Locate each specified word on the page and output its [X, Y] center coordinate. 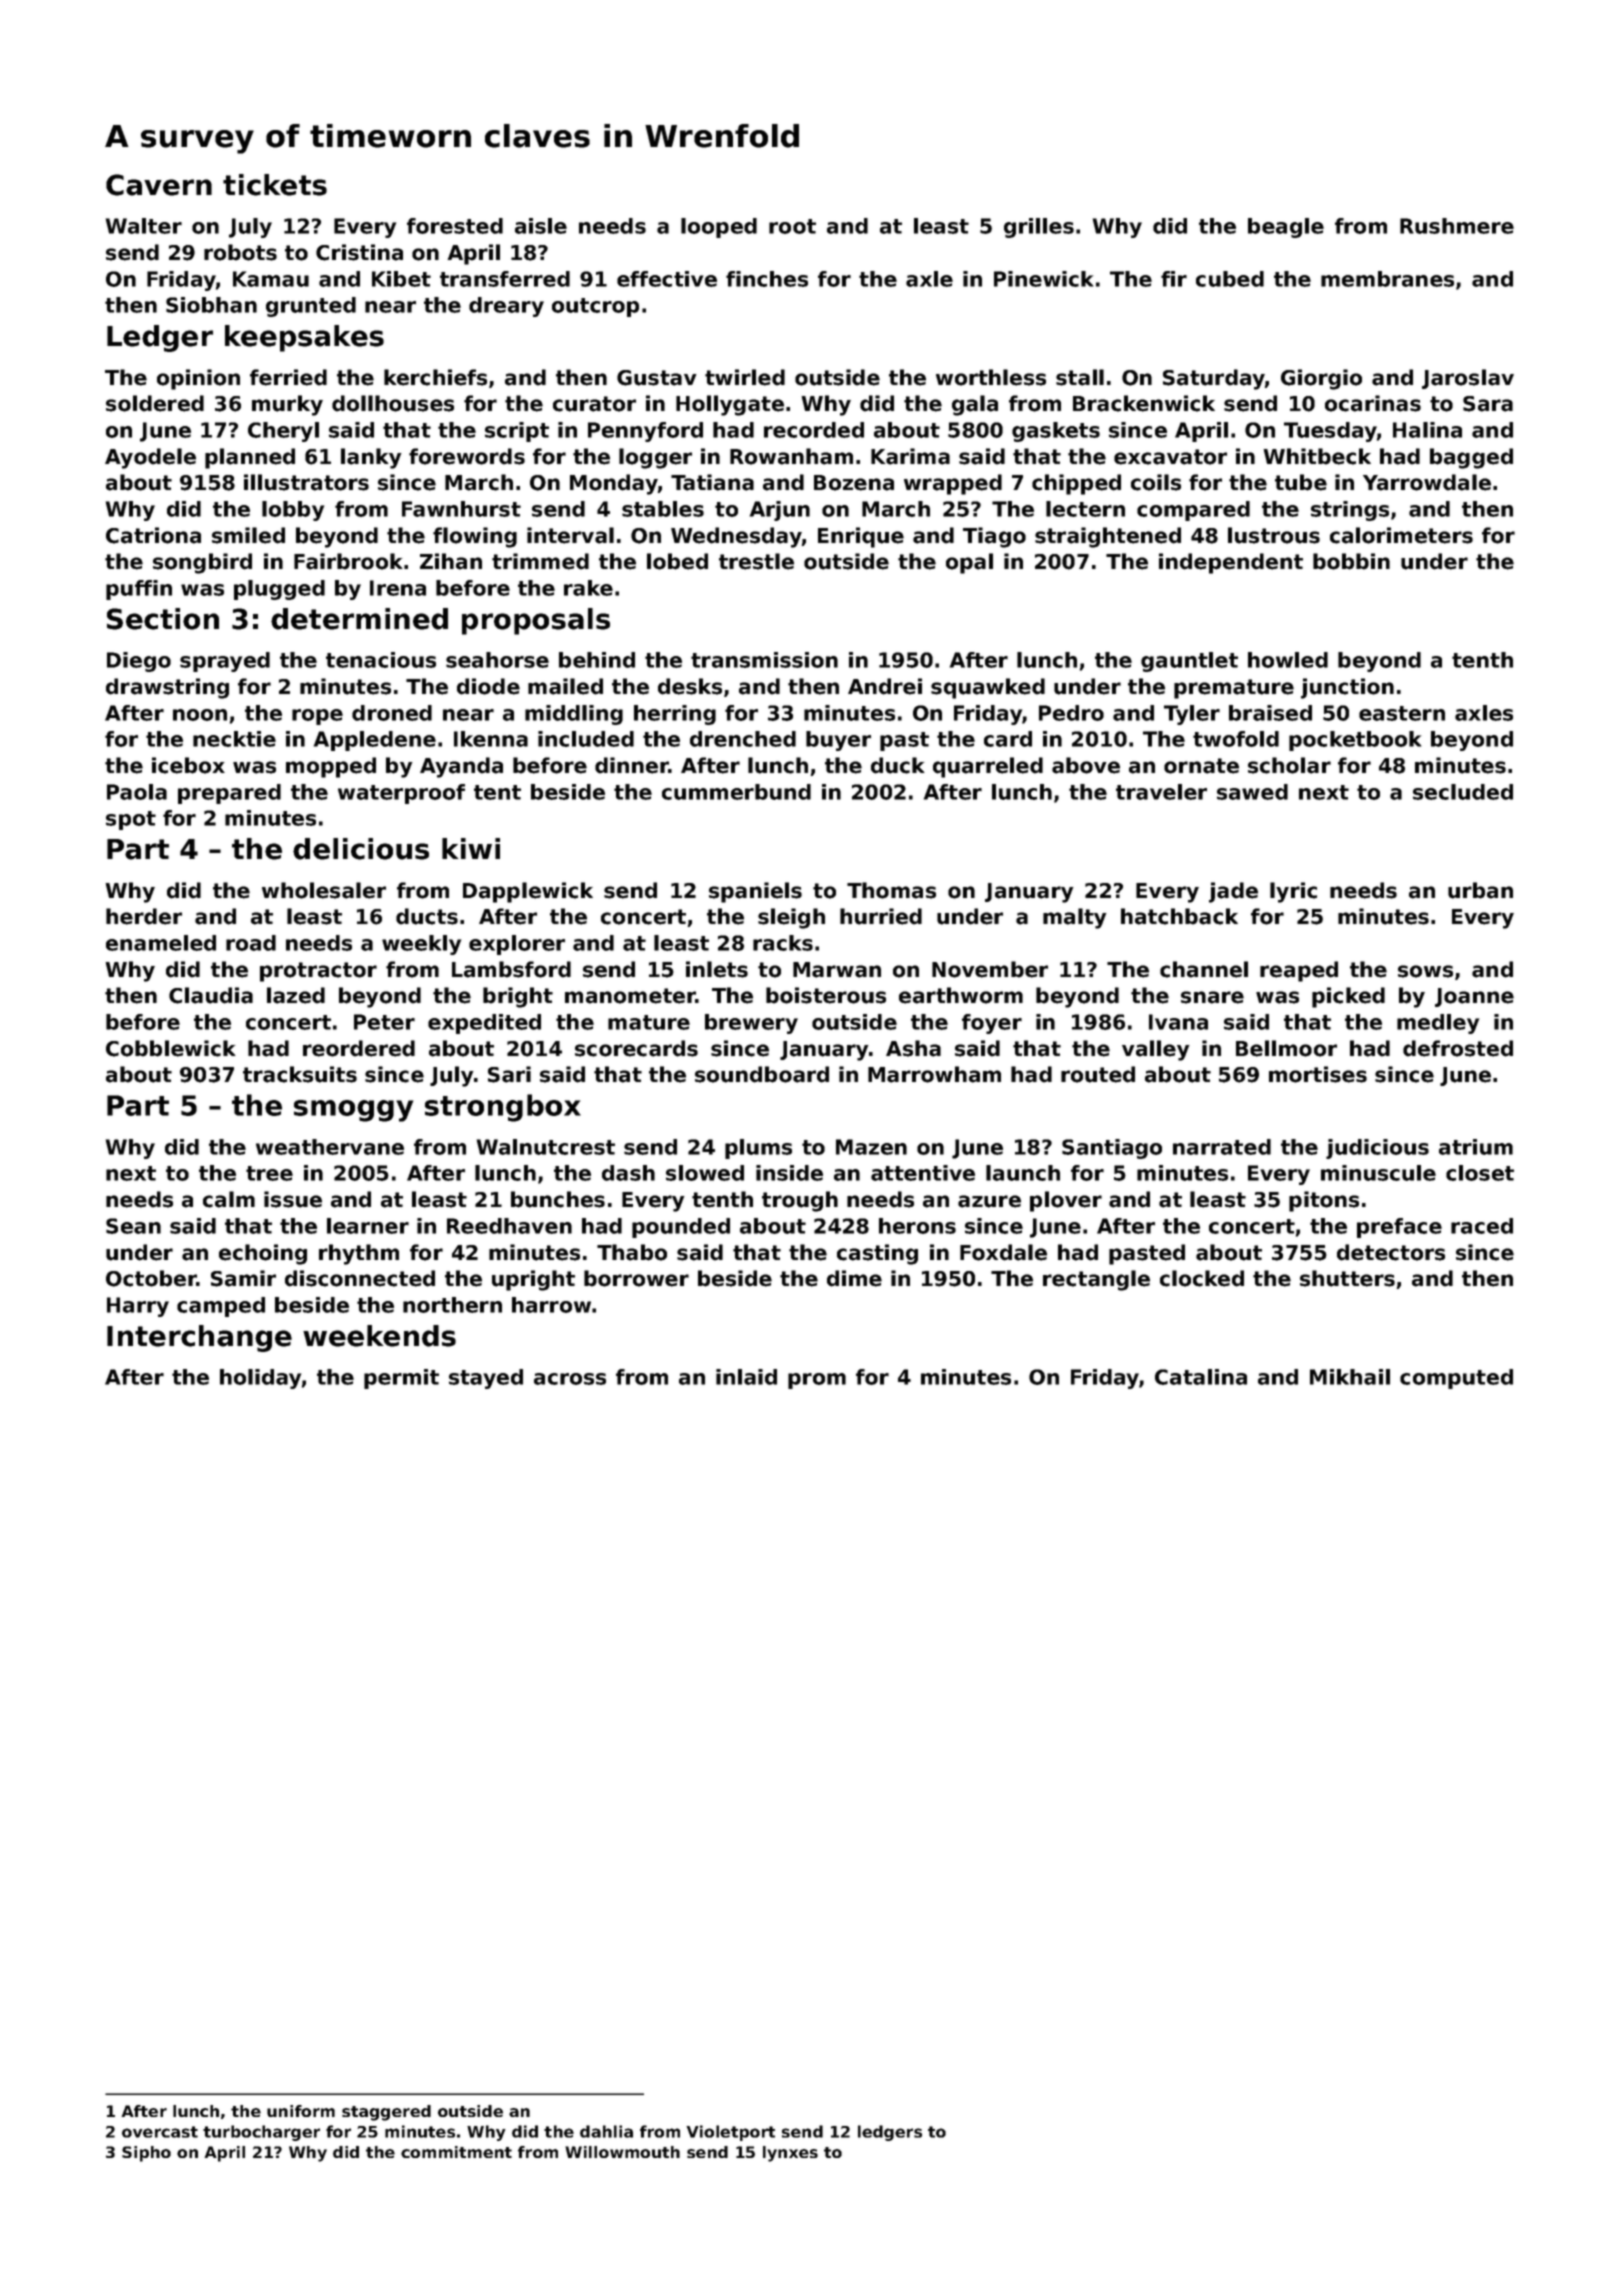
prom [817, 1381]
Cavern [159, 185]
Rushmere [1457, 226]
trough [800, 1201]
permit [401, 1379]
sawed [1252, 792]
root [792, 226]
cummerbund [736, 792]
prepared [229, 794]
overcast [160, 2132]
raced [1482, 1226]
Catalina [1201, 1377]
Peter [384, 1022]
